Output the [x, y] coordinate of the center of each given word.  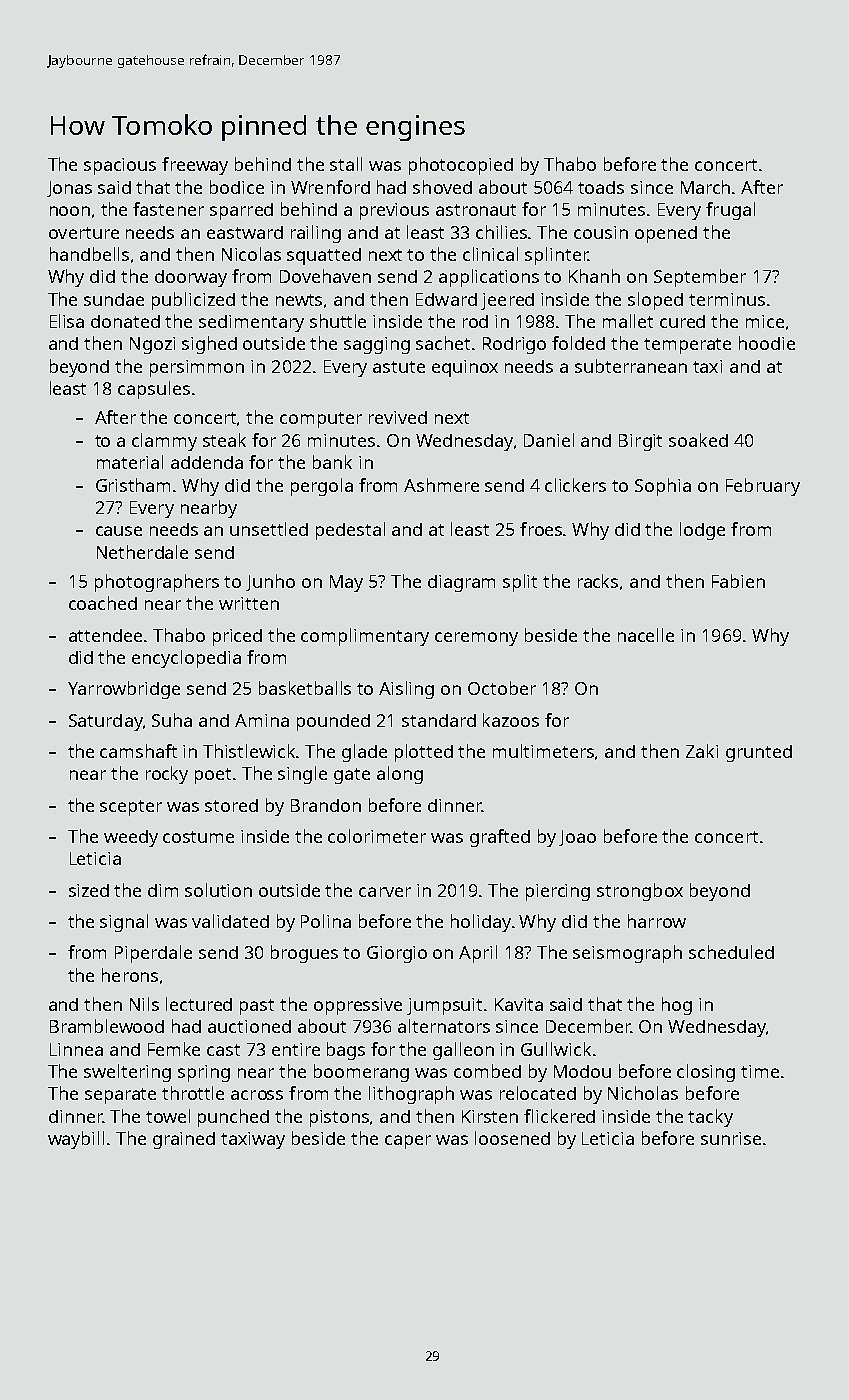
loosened [512, 1138]
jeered [507, 301]
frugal [730, 211]
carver [385, 892]
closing [706, 1073]
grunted [759, 753]
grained [184, 1140]
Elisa [67, 321]
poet [213, 776]
